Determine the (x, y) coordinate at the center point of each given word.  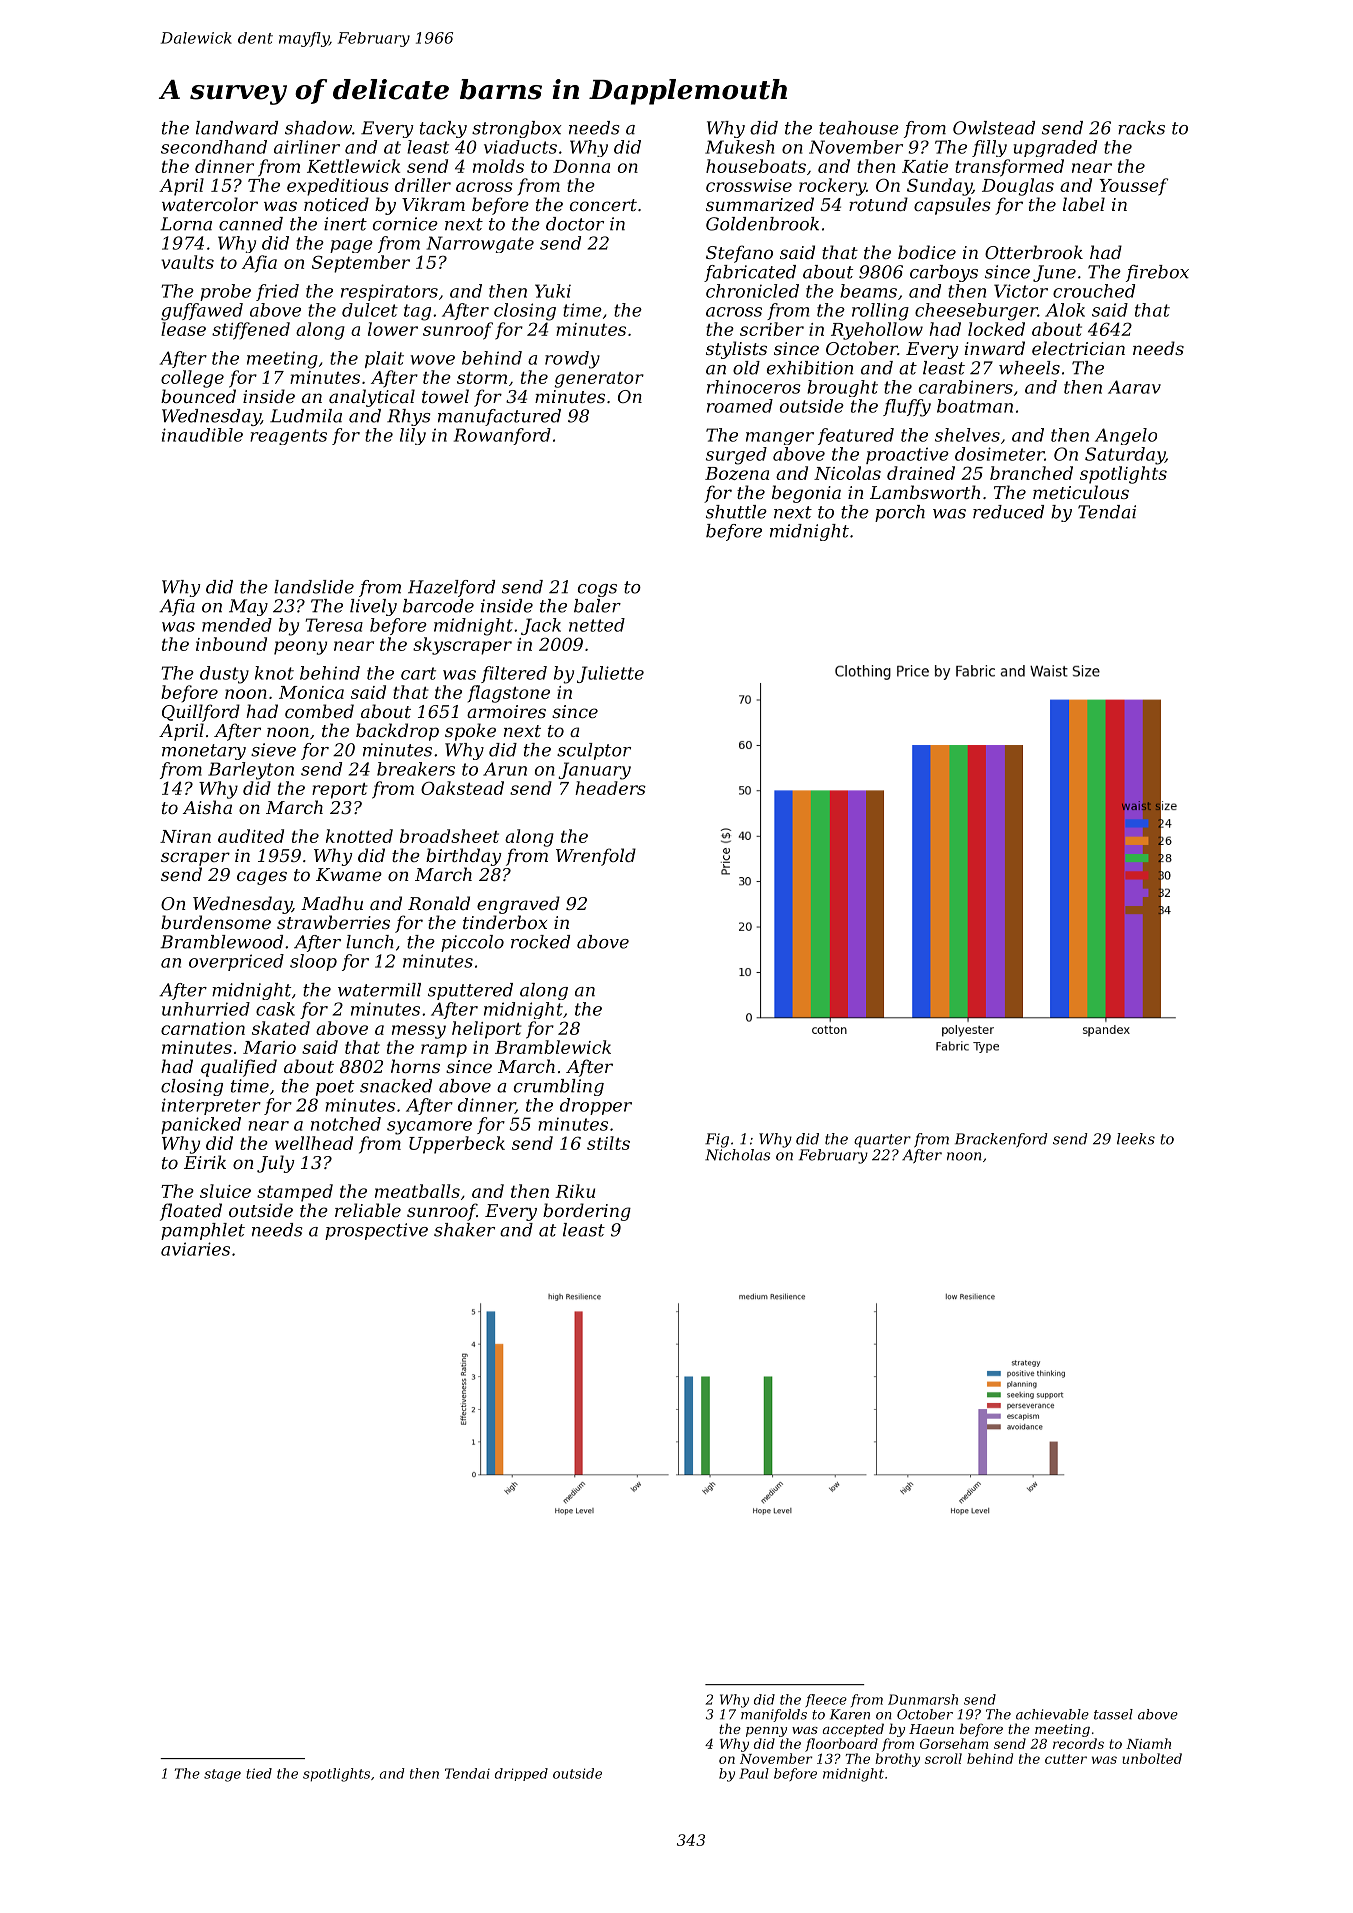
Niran (185, 836)
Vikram (433, 204)
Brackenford (1001, 1140)
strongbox (516, 129)
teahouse (859, 128)
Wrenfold (596, 857)
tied (259, 1773)
